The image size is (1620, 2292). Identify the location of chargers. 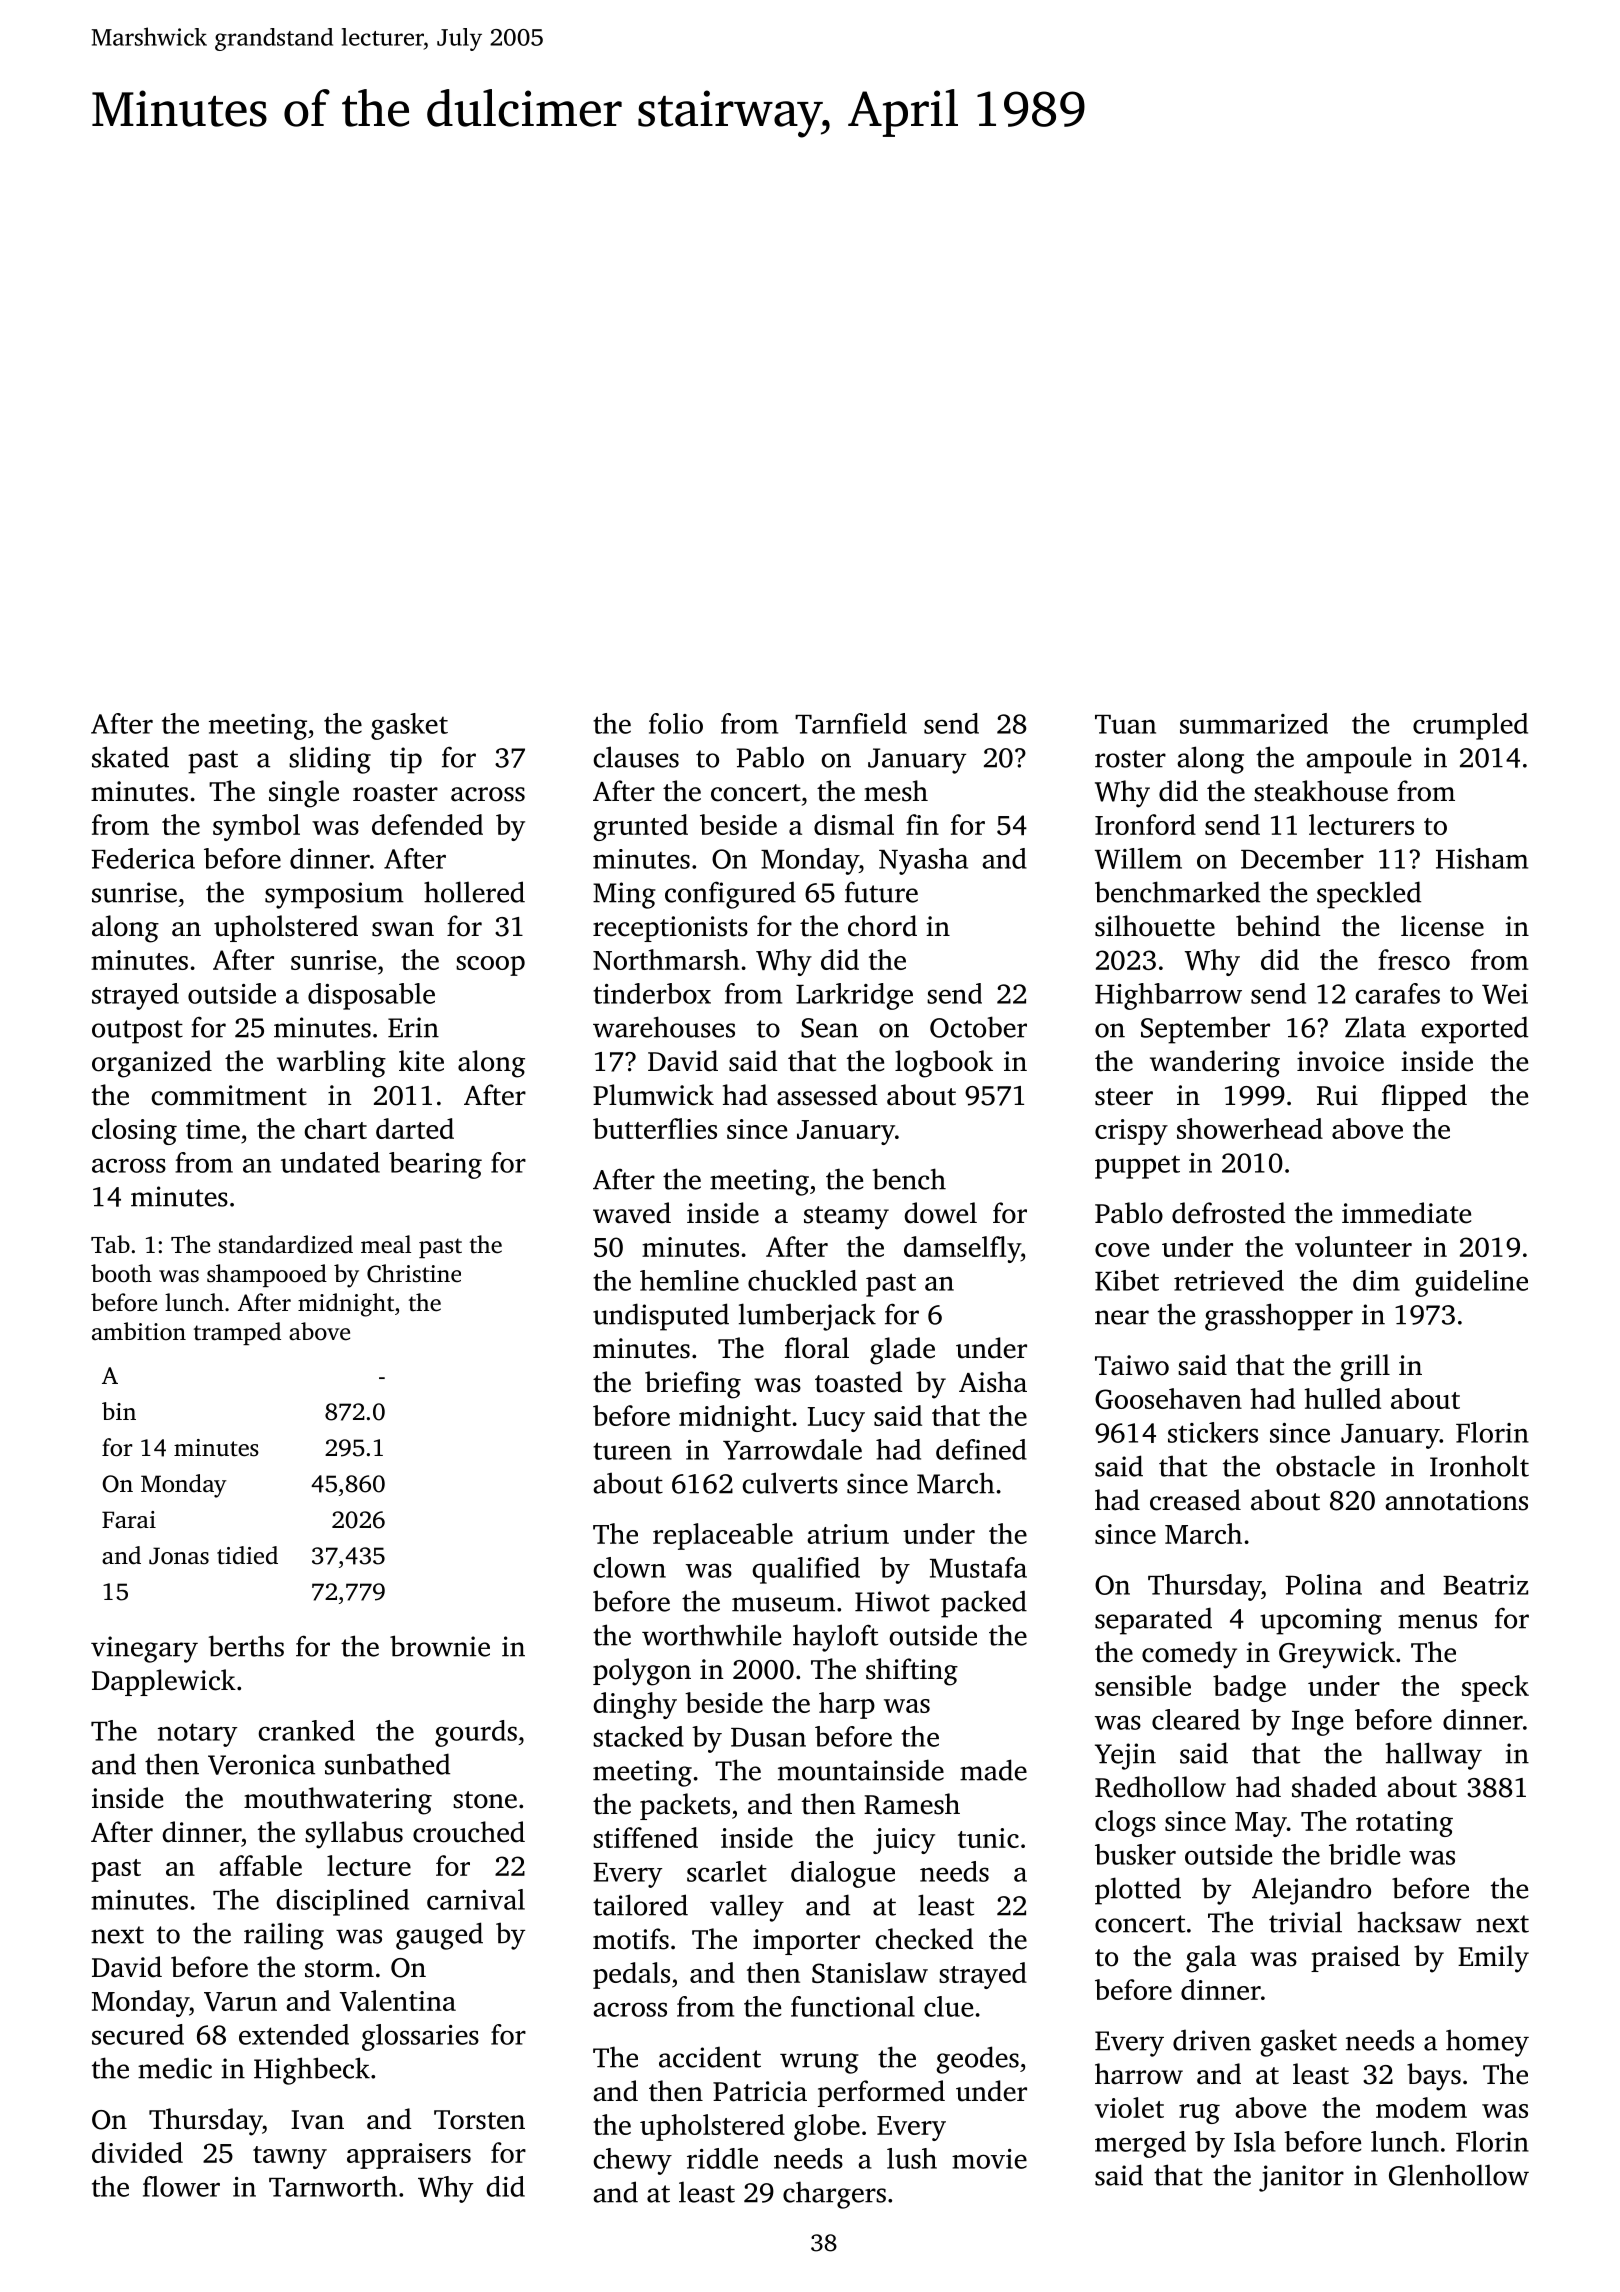
(834, 2195).
